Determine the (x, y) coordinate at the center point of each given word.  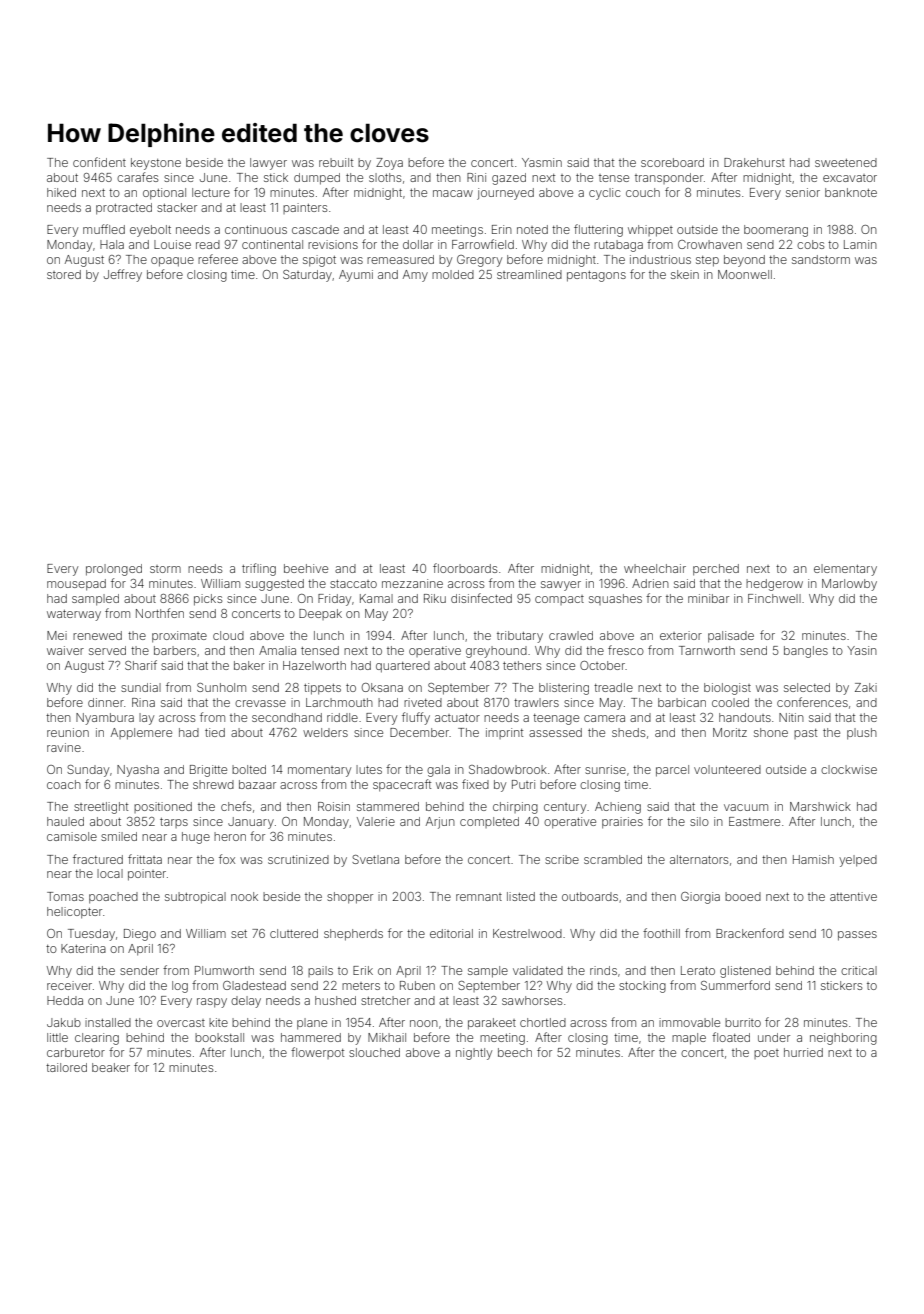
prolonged (114, 570)
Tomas (65, 896)
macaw (453, 193)
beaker (111, 1067)
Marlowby (849, 585)
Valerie (376, 821)
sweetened (846, 162)
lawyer (268, 164)
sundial (141, 687)
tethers (522, 665)
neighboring (843, 1039)
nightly (474, 1054)
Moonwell (745, 274)
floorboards (465, 568)
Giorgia (700, 898)
